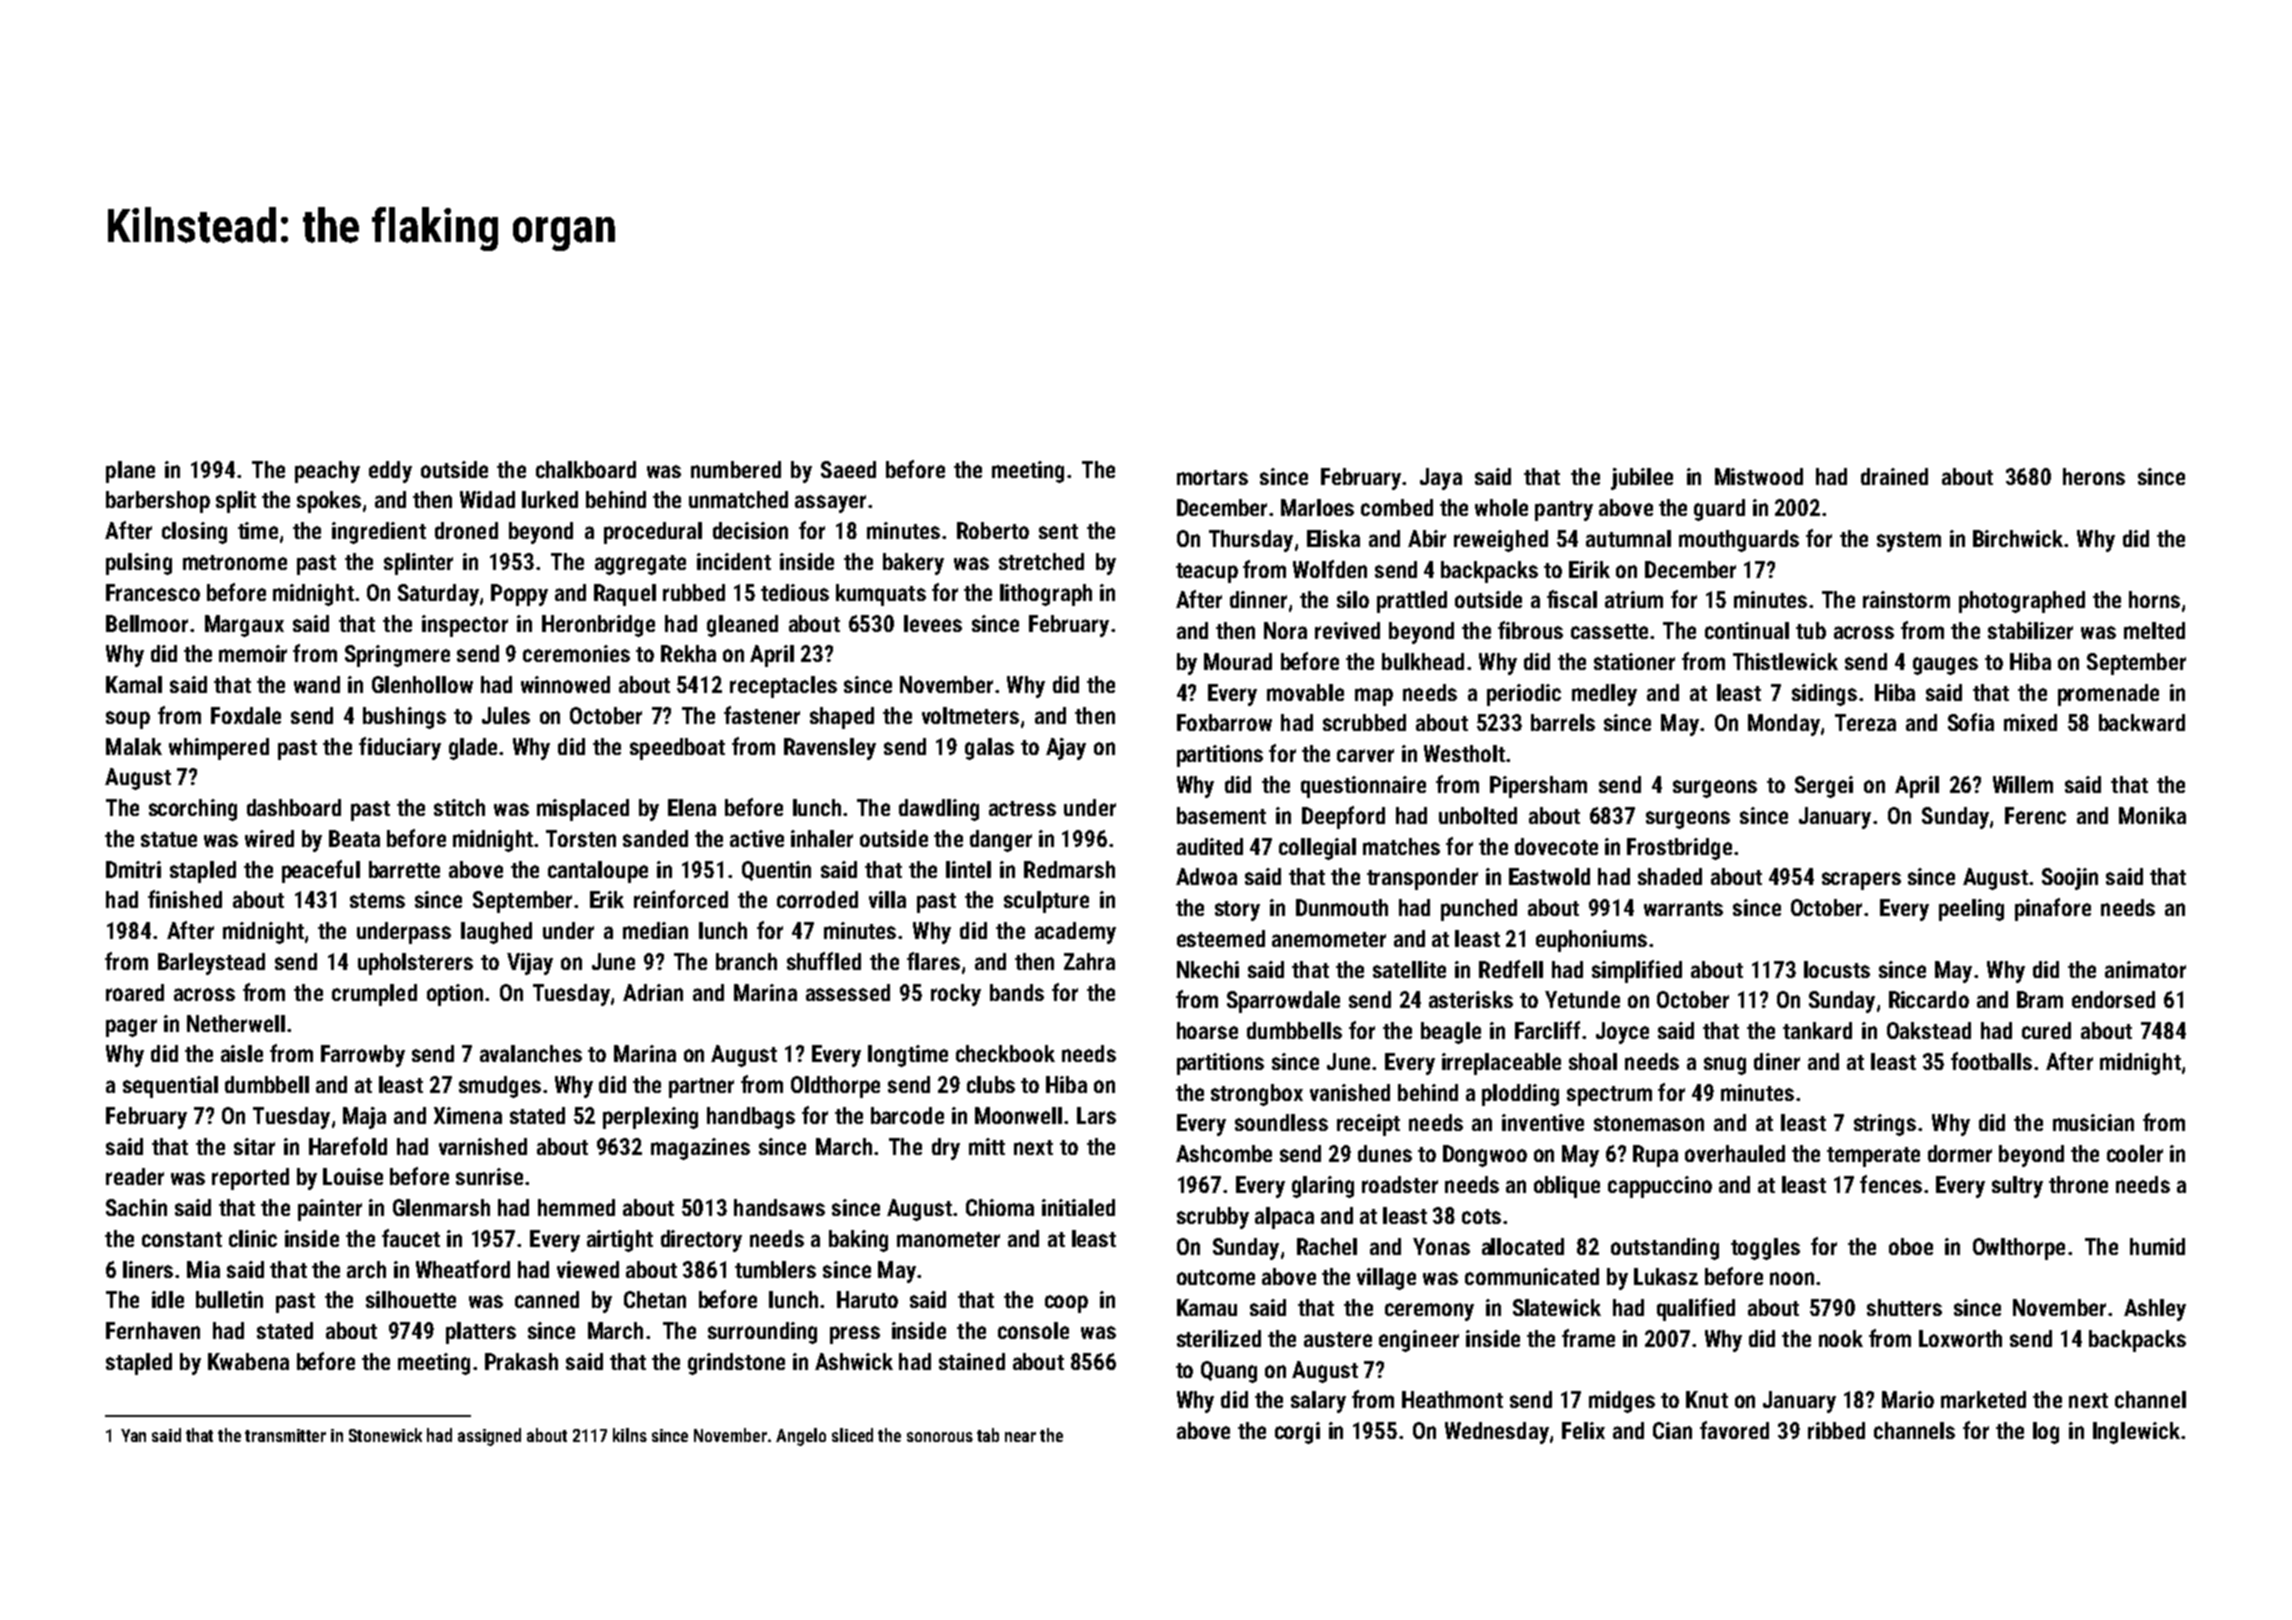 Image resolution: width=2292 pixels, height=1620 pixels. Describe the element at coordinates (153, 592) in the screenshot. I see `Francesco` at that location.
